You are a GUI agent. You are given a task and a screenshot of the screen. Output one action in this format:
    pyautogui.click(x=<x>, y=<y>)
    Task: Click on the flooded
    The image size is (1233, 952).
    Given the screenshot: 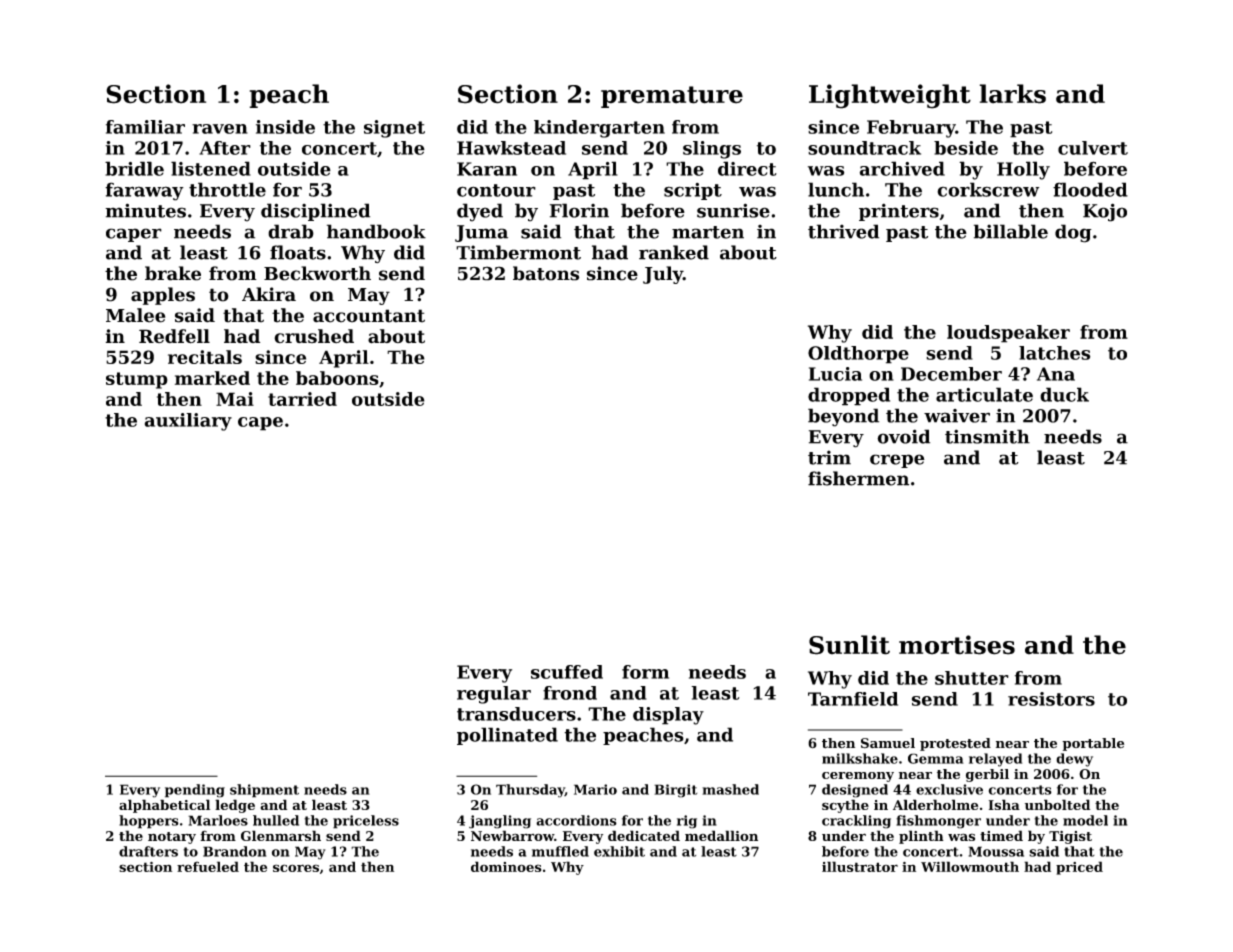 What is the action you would take?
    pyautogui.click(x=1090, y=189)
